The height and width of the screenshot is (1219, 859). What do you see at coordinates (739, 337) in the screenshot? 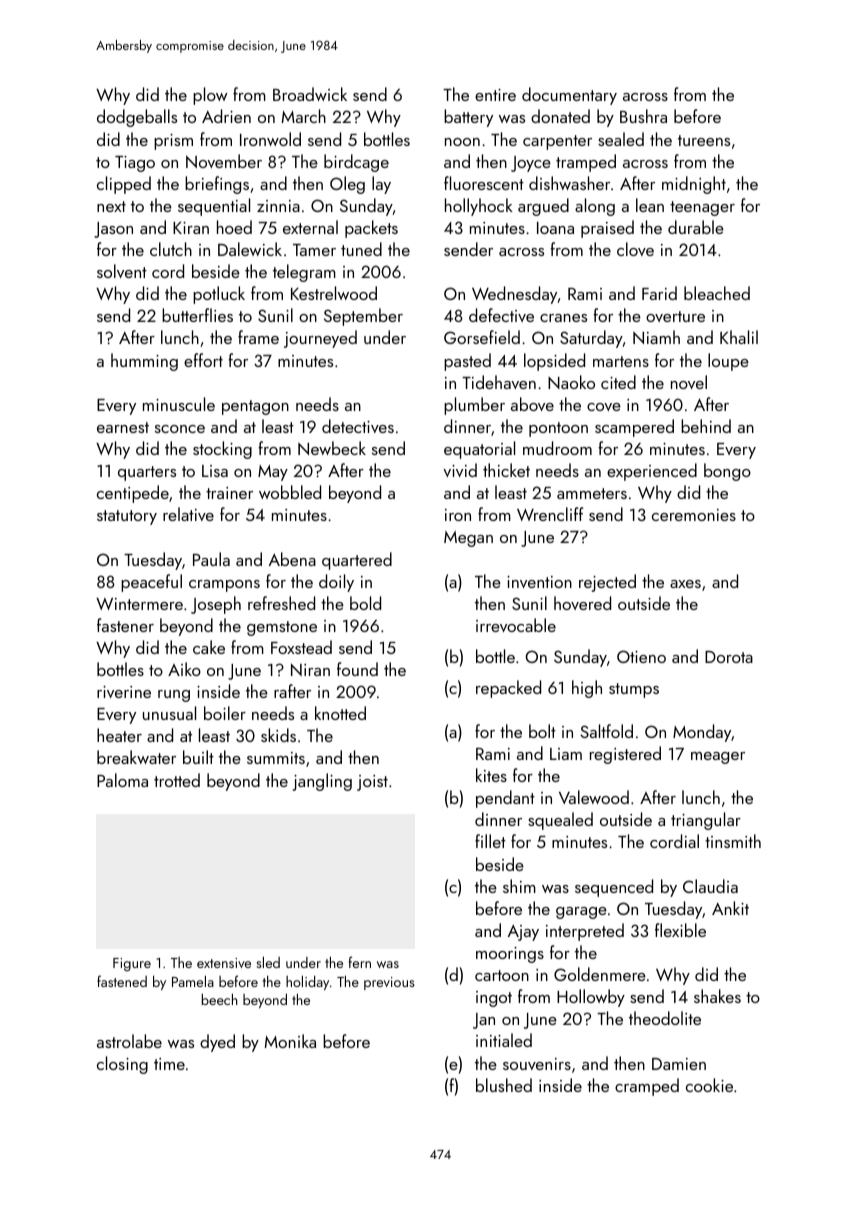
I see `Khalil` at bounding box center [739, 337].
